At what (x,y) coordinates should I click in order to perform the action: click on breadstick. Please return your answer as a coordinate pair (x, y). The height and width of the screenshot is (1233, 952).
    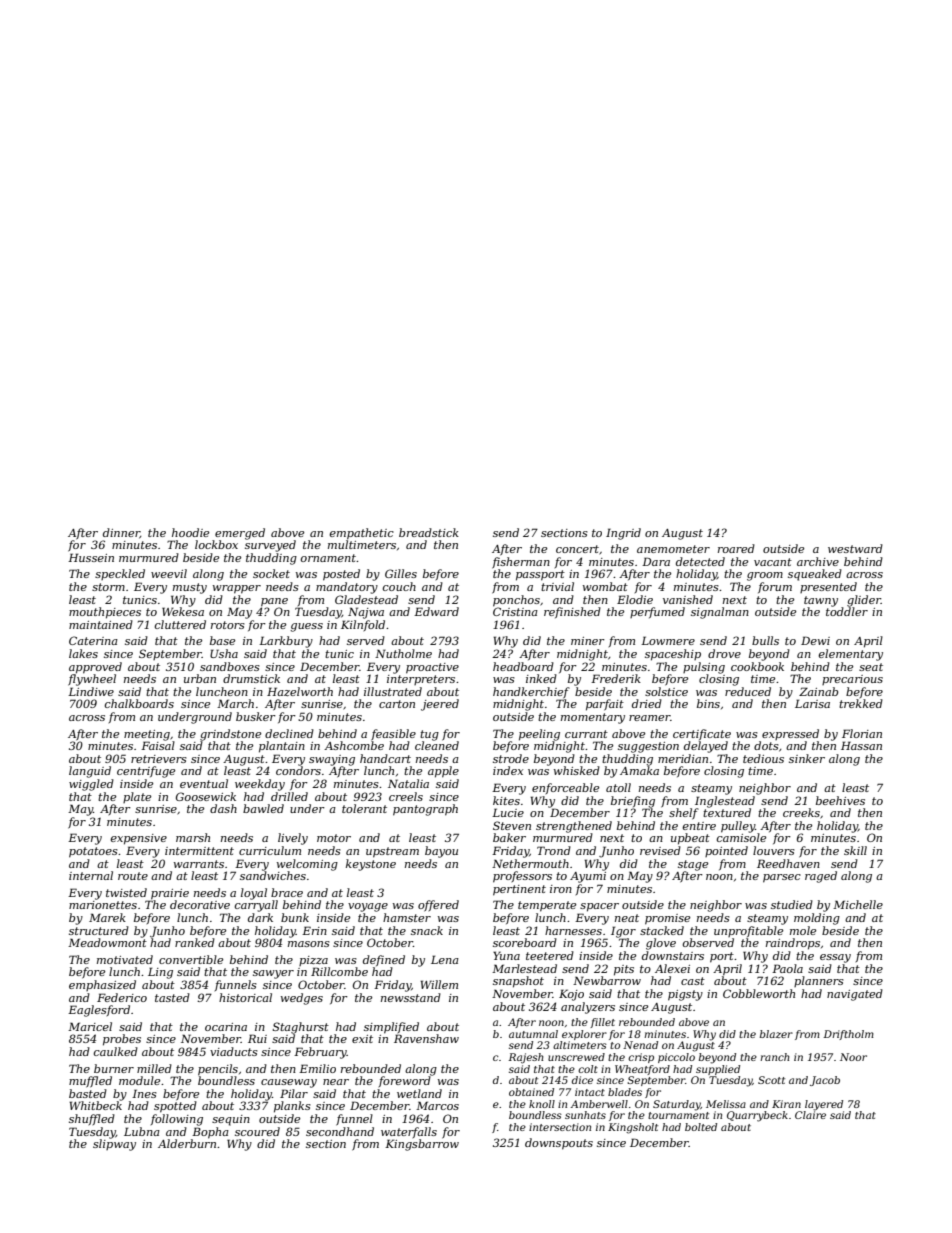
    Looking at the image, I should click on (429, 532).
